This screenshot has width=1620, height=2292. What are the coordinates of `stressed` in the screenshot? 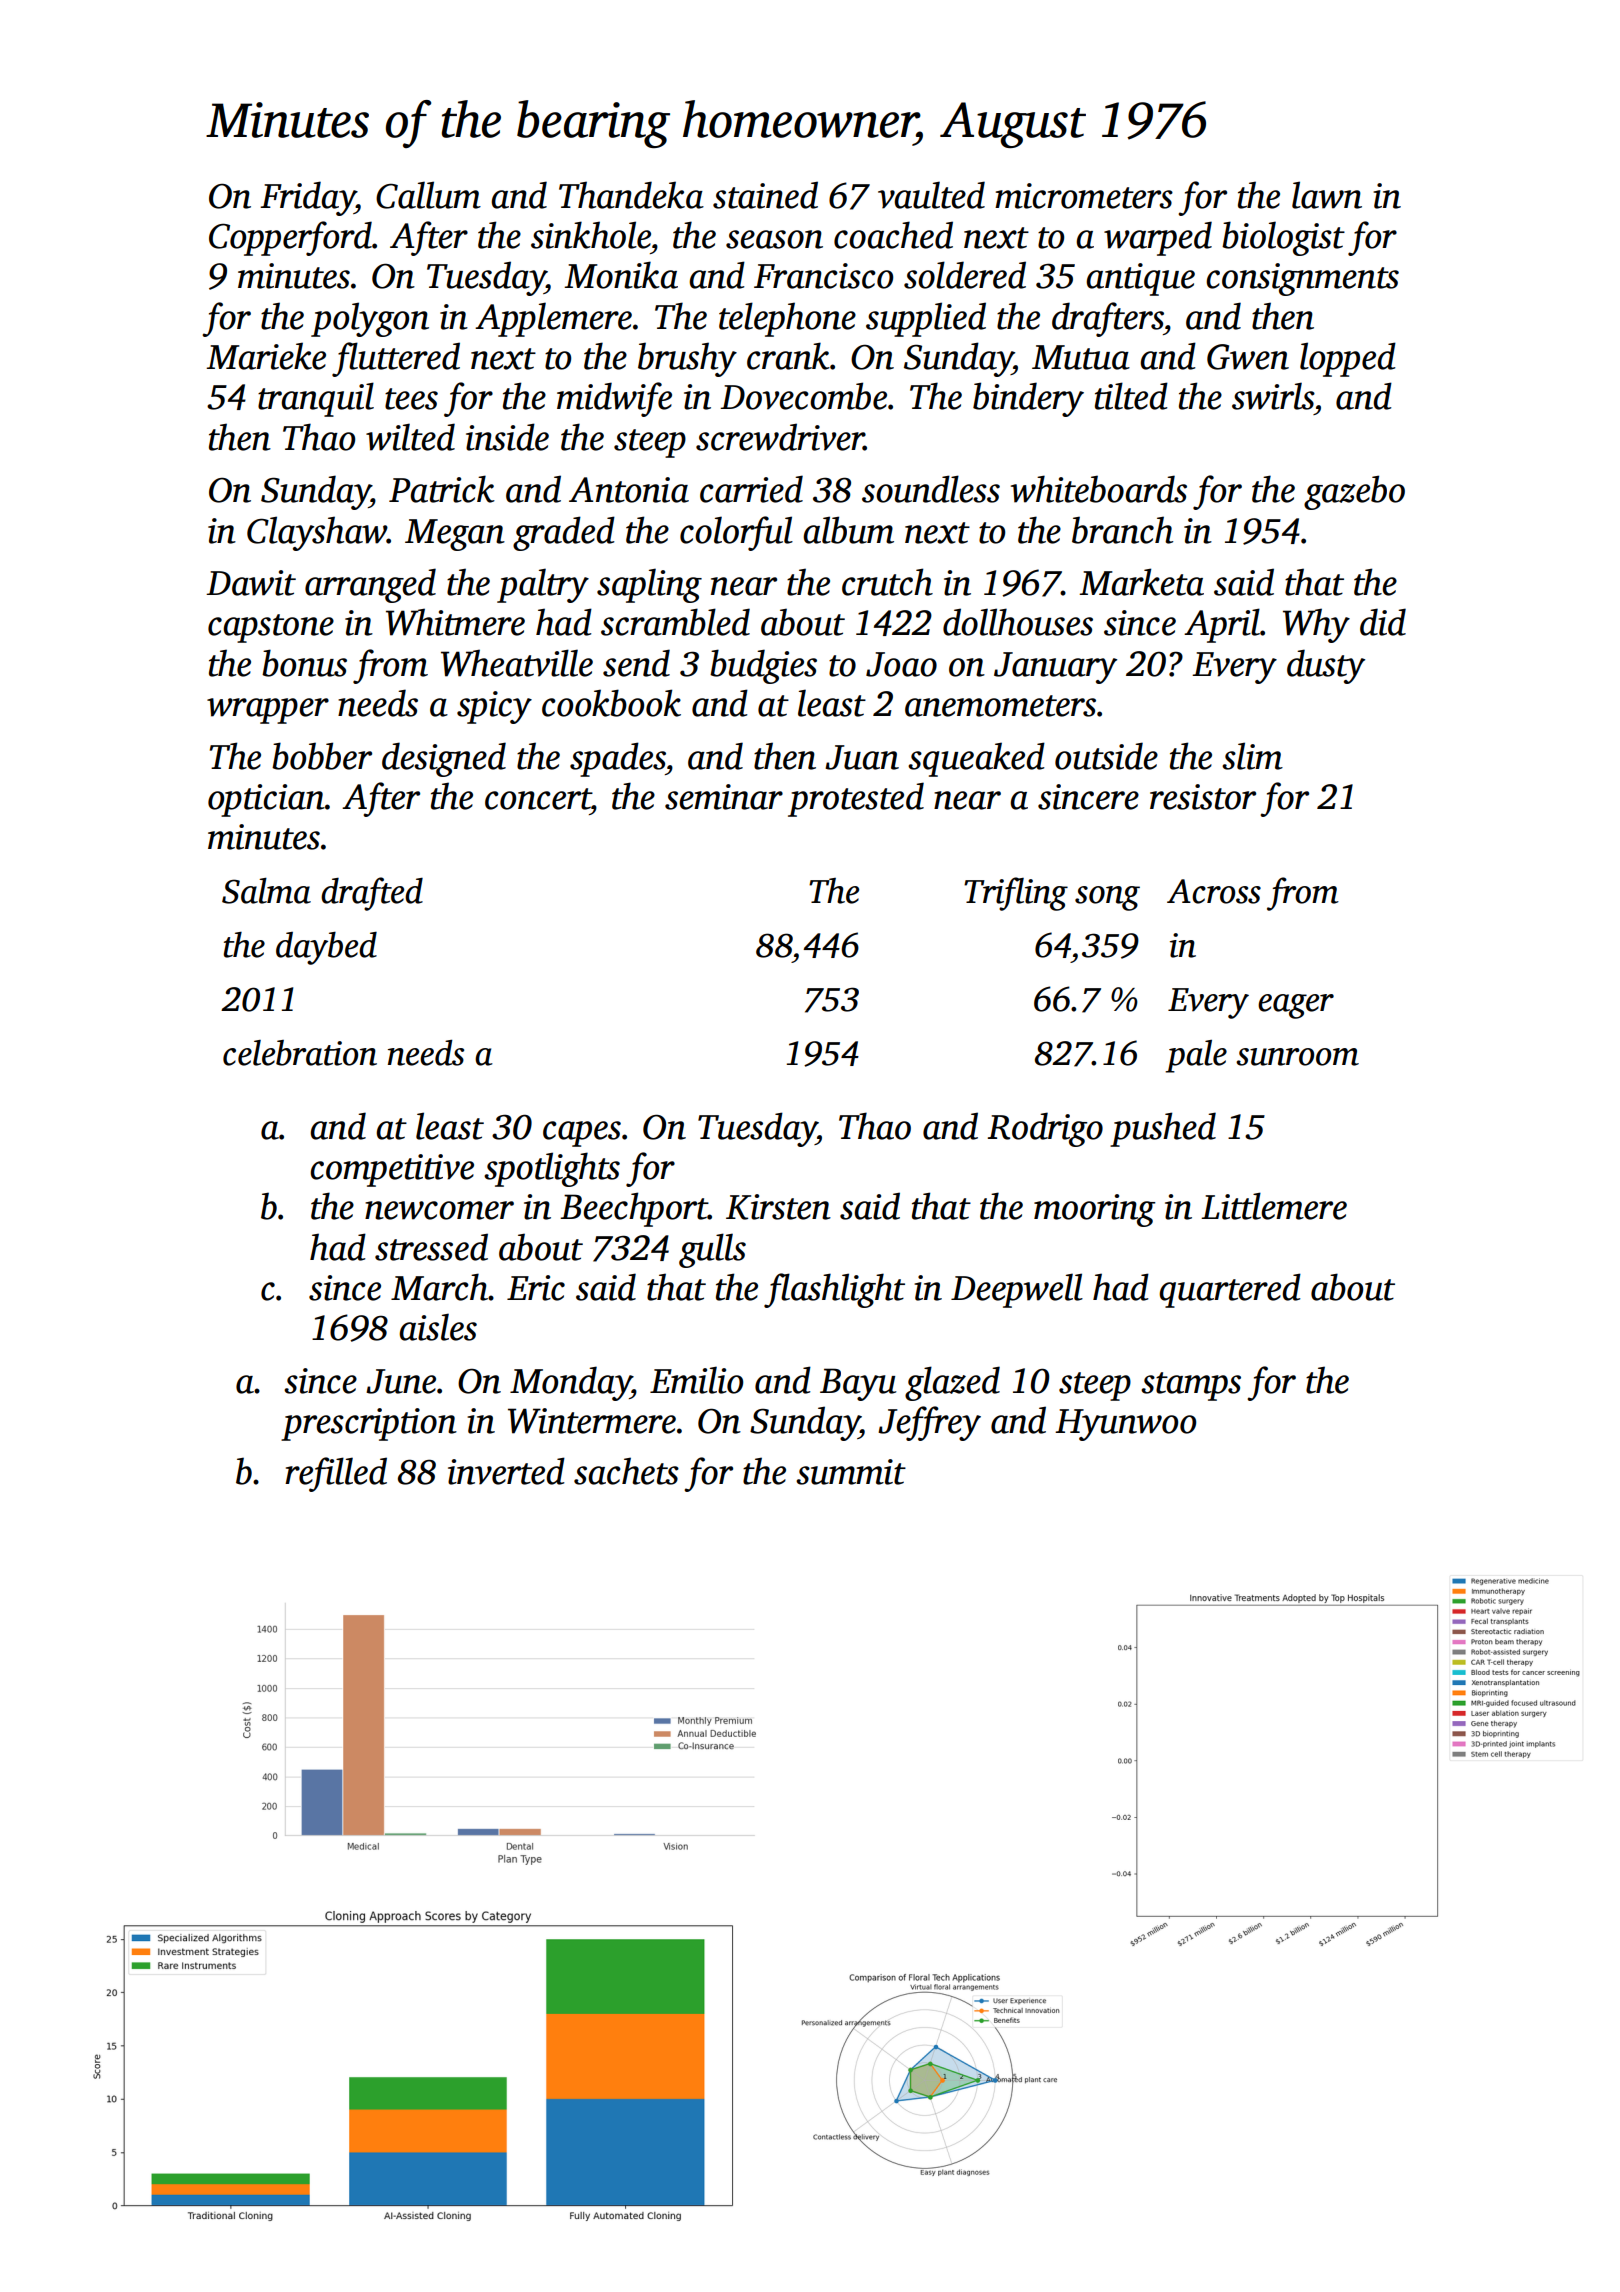 It's located at (431, 1247).
